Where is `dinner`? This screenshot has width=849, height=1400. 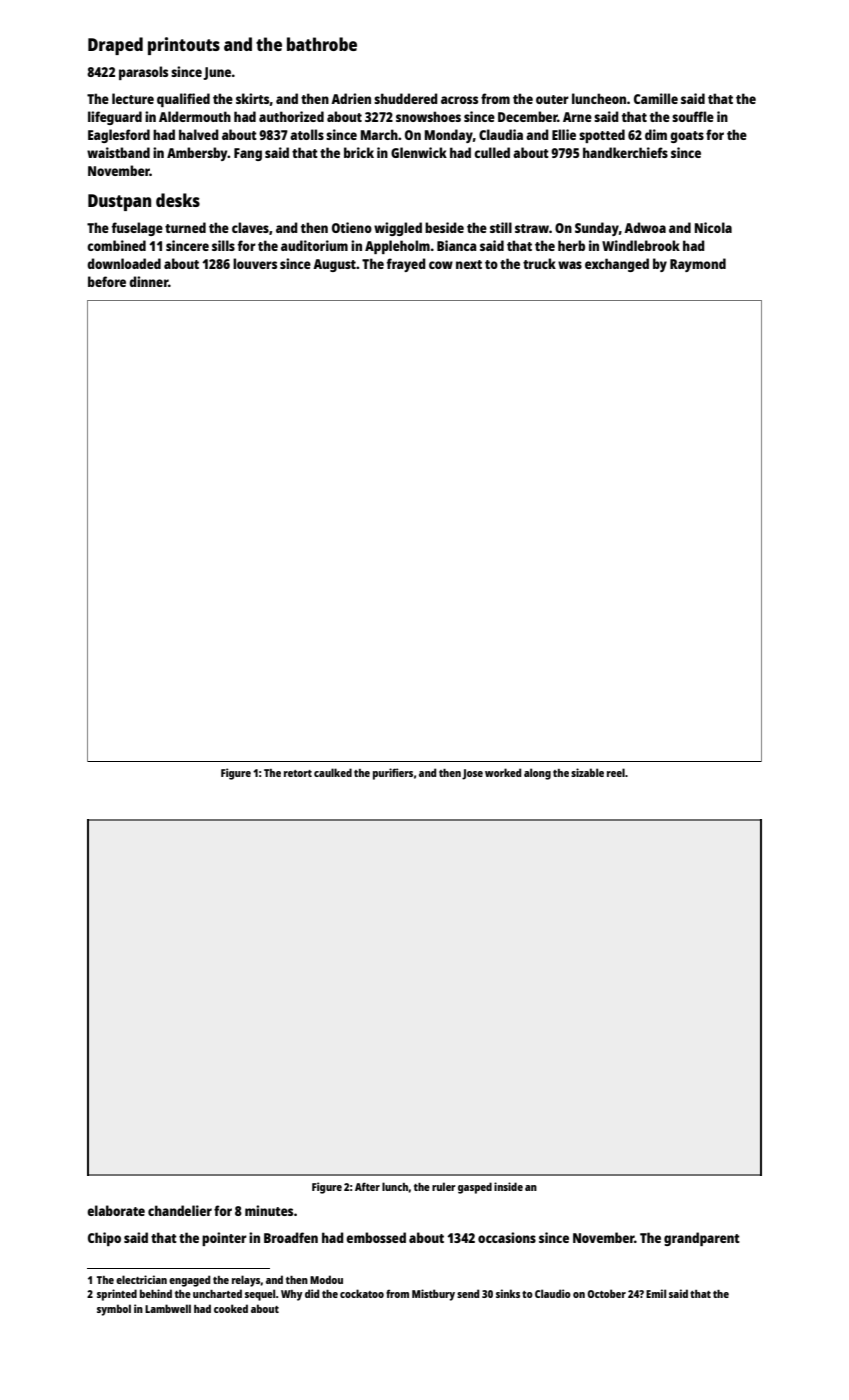
dinner is located at coordinates (148, 281).
